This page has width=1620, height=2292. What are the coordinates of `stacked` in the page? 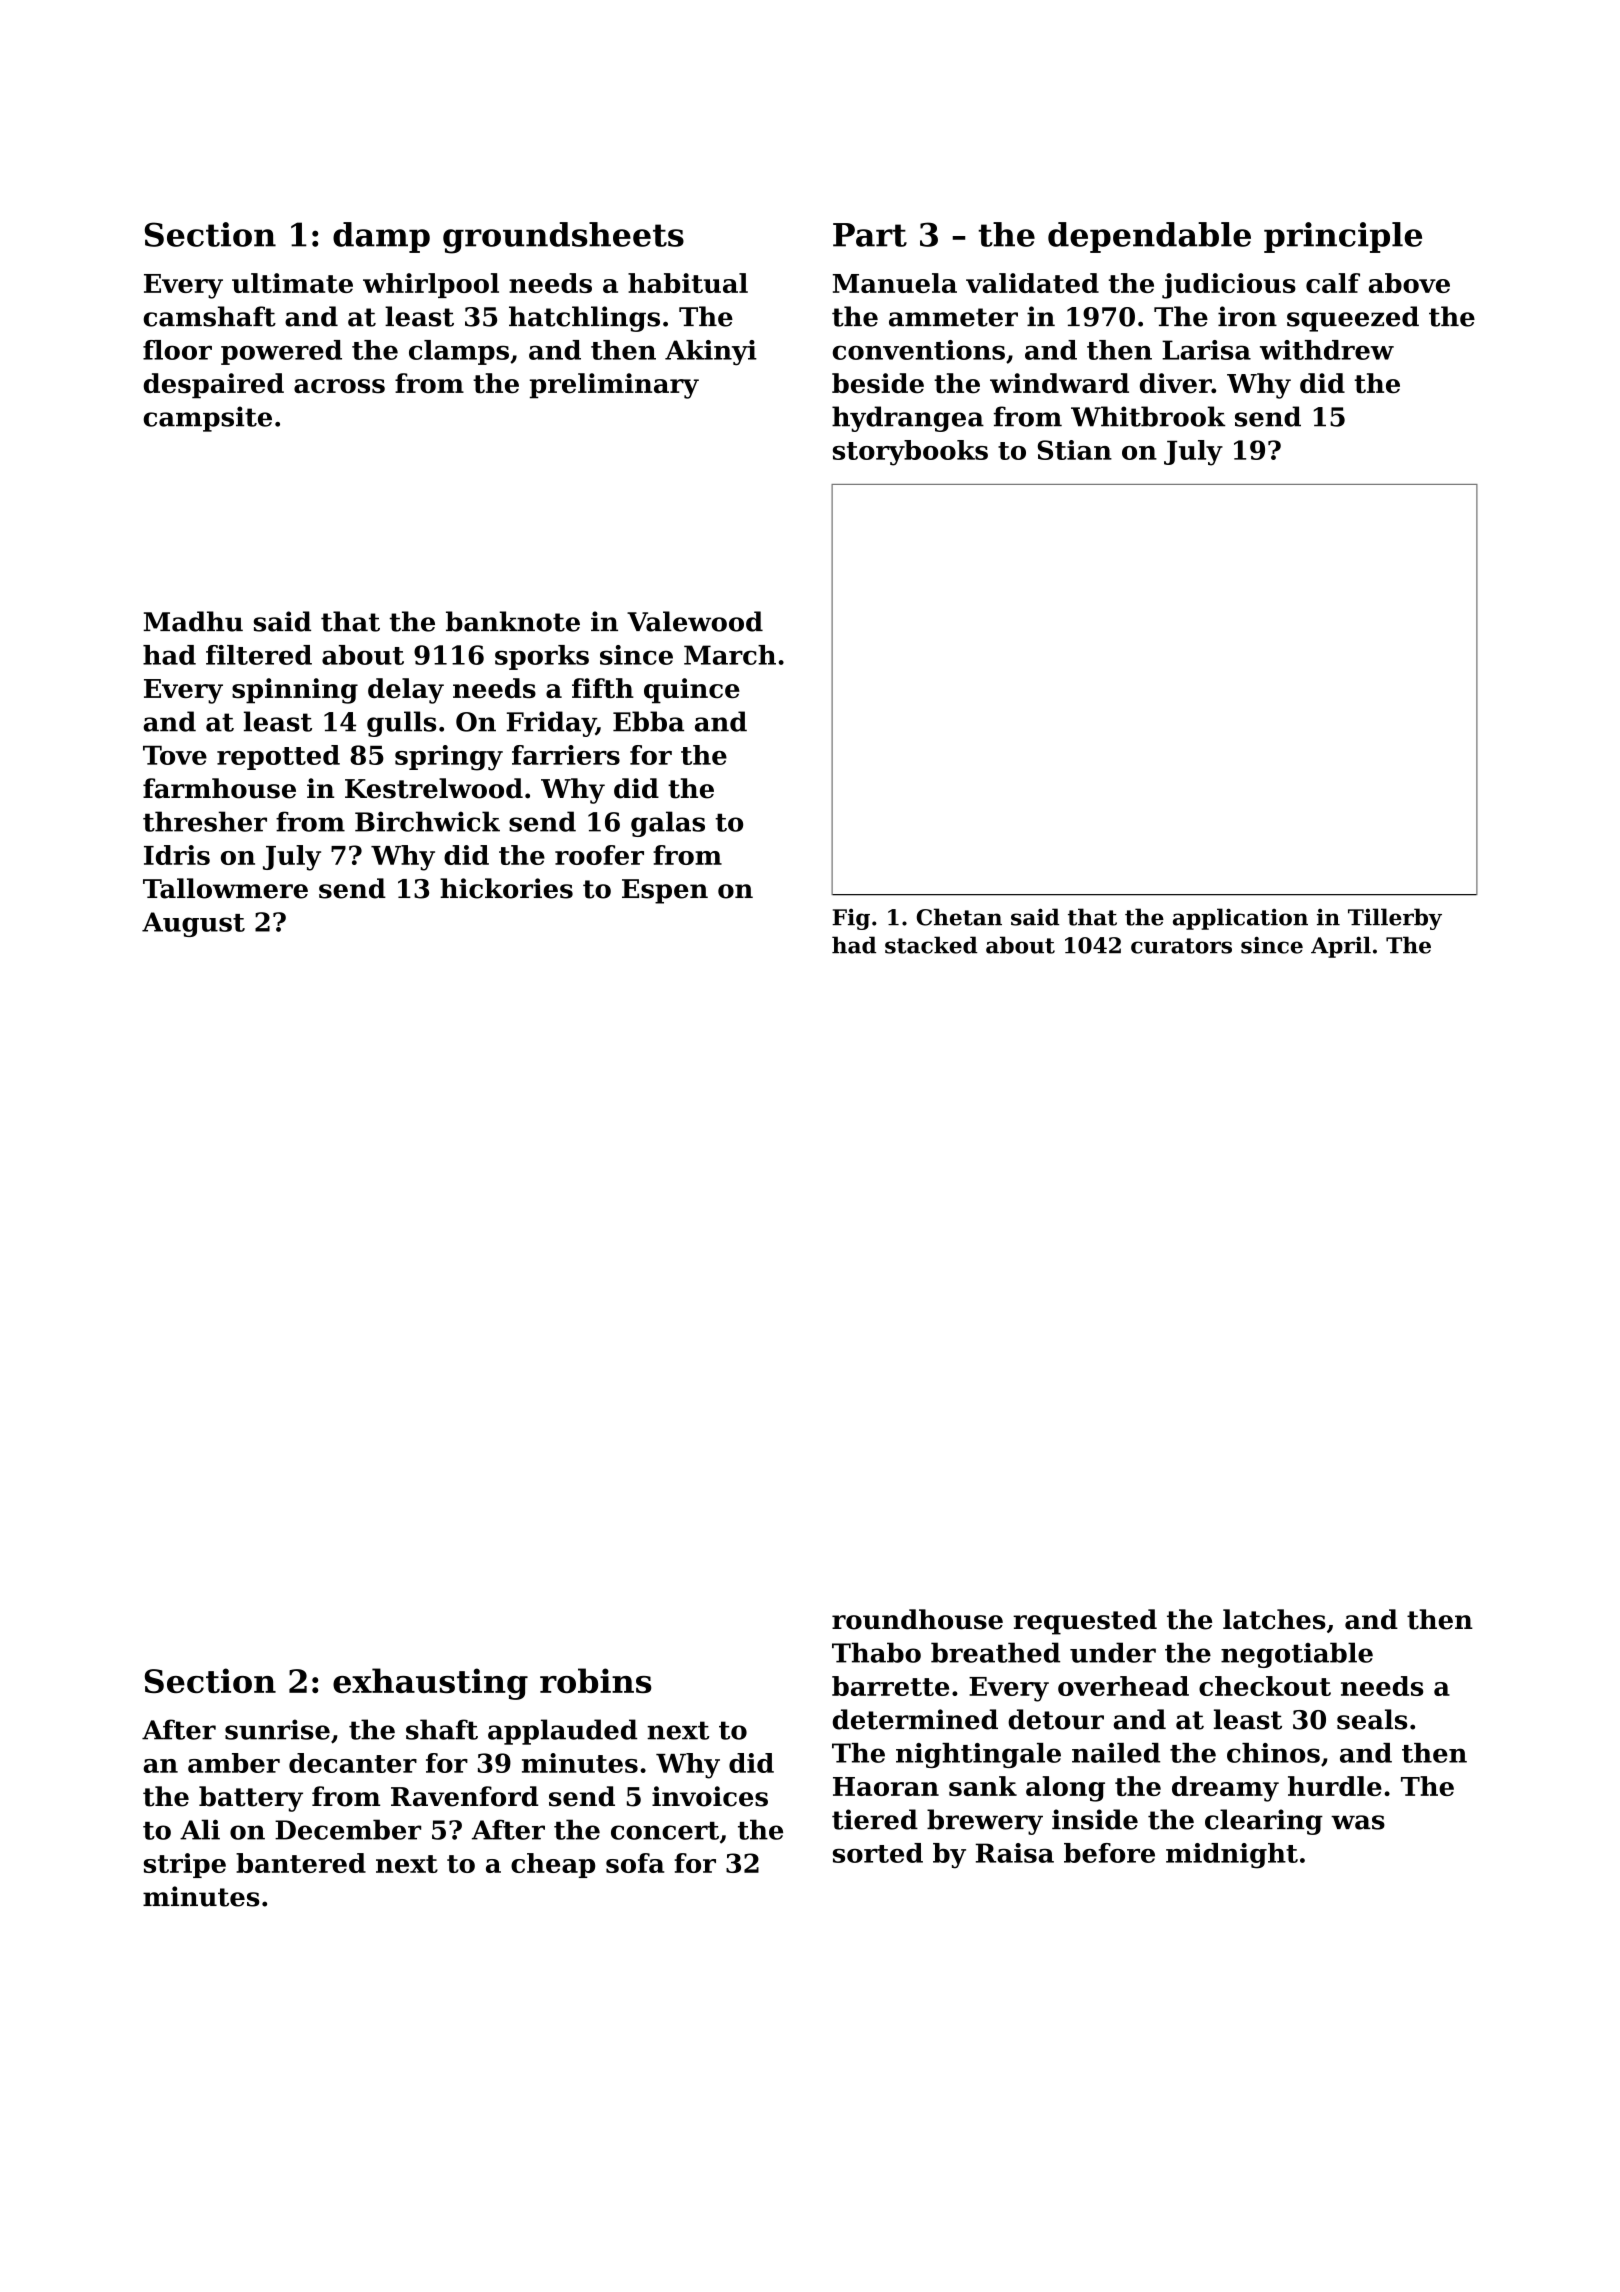 It's located at (931, 945).
